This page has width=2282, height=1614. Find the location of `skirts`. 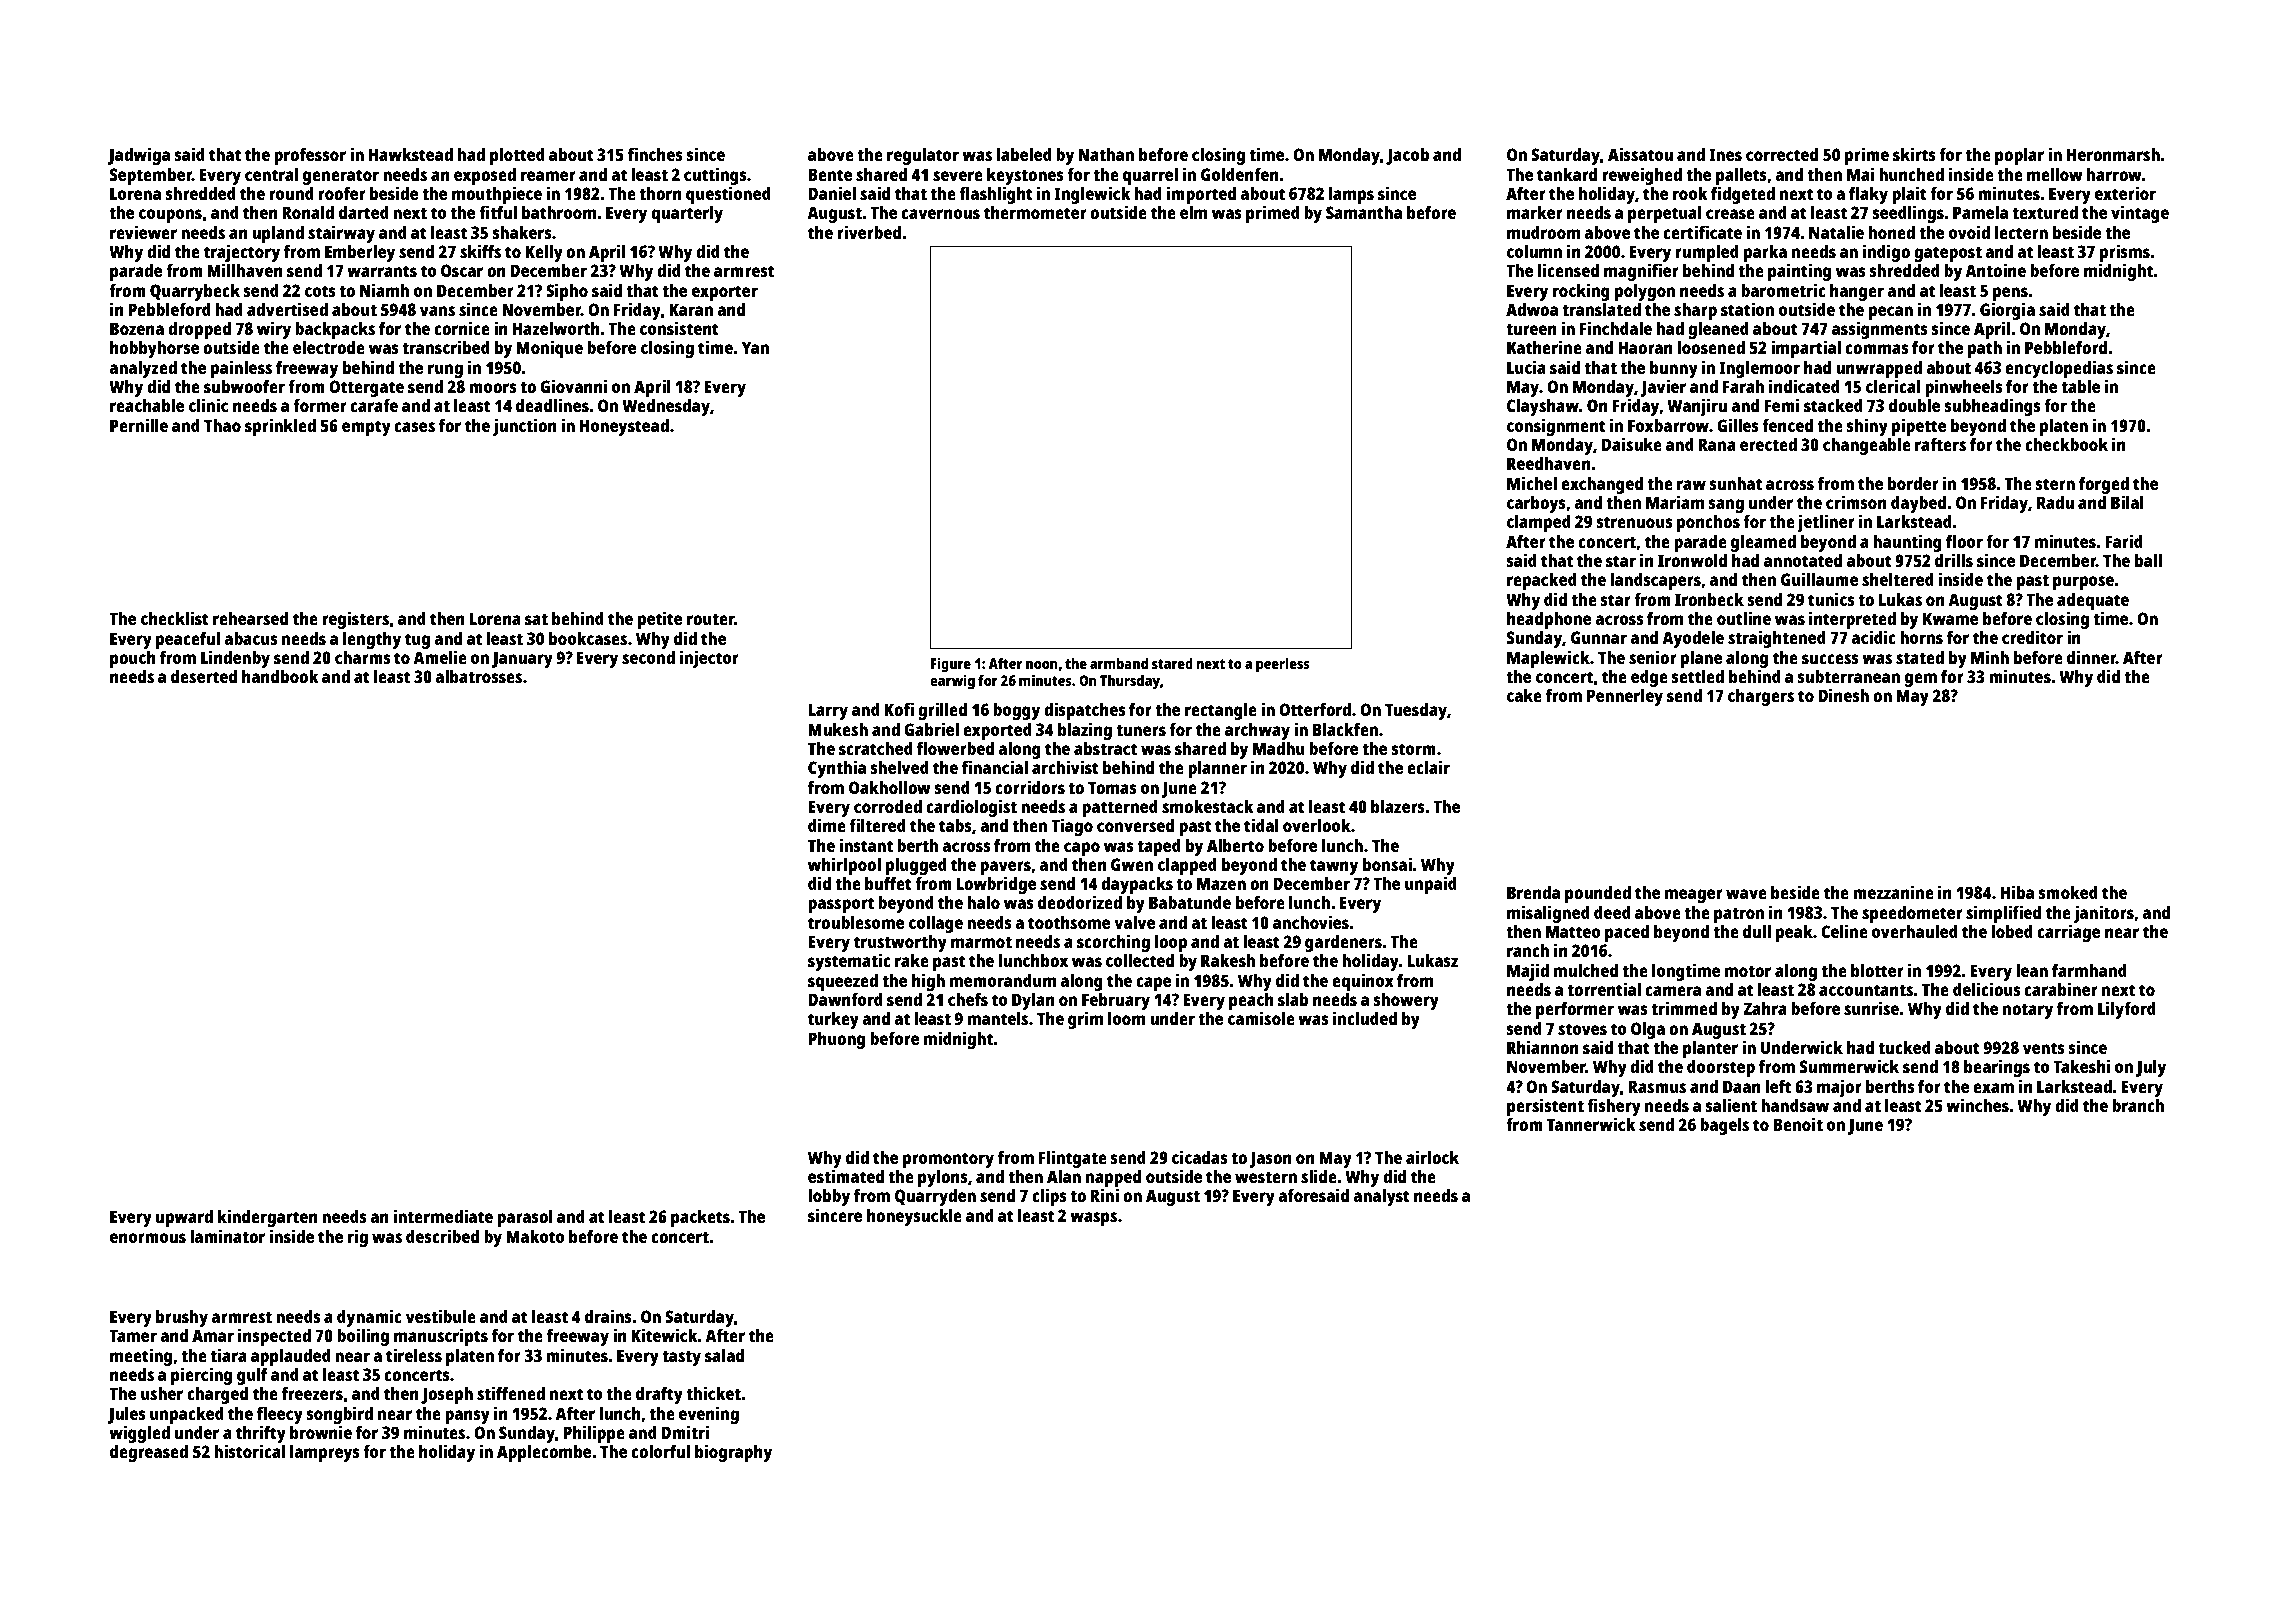

skirts is located at coordinates (1914, 154).
